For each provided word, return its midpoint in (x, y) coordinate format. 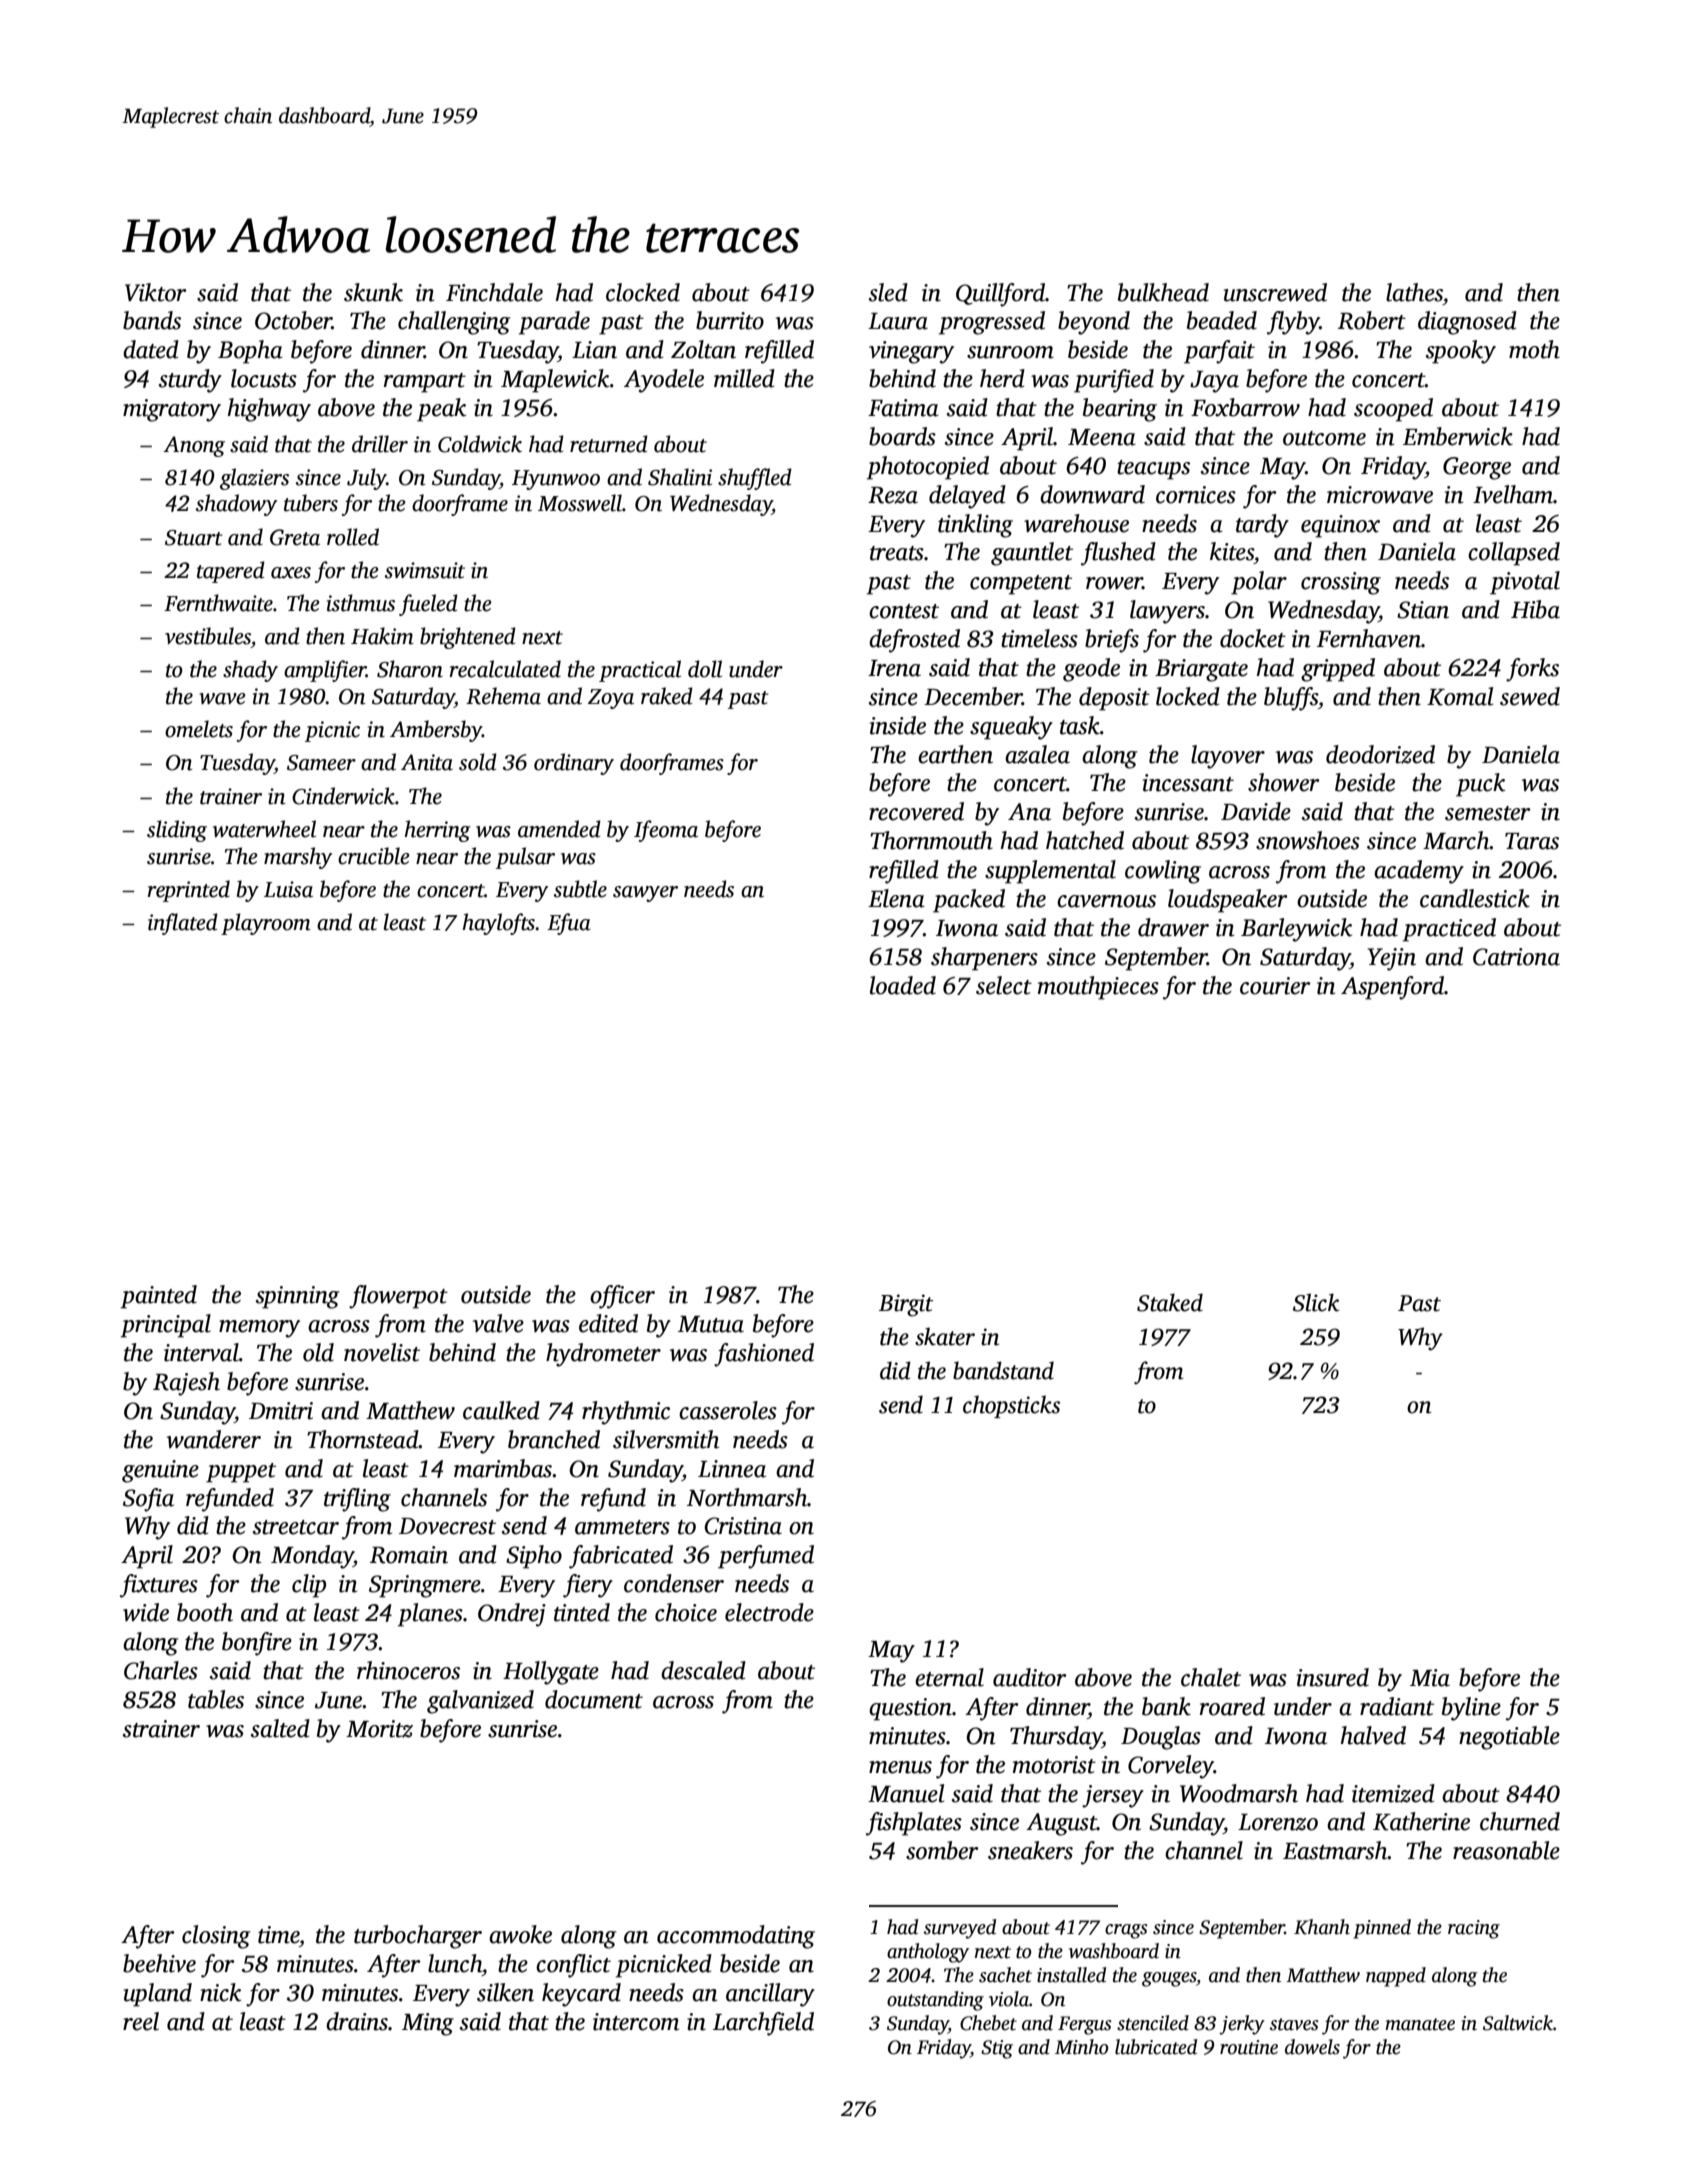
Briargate (1201, 670)
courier (1275, 986)
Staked (1170, 1302)
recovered (916, 811)
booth (205, 1612)
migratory (172, 410)
